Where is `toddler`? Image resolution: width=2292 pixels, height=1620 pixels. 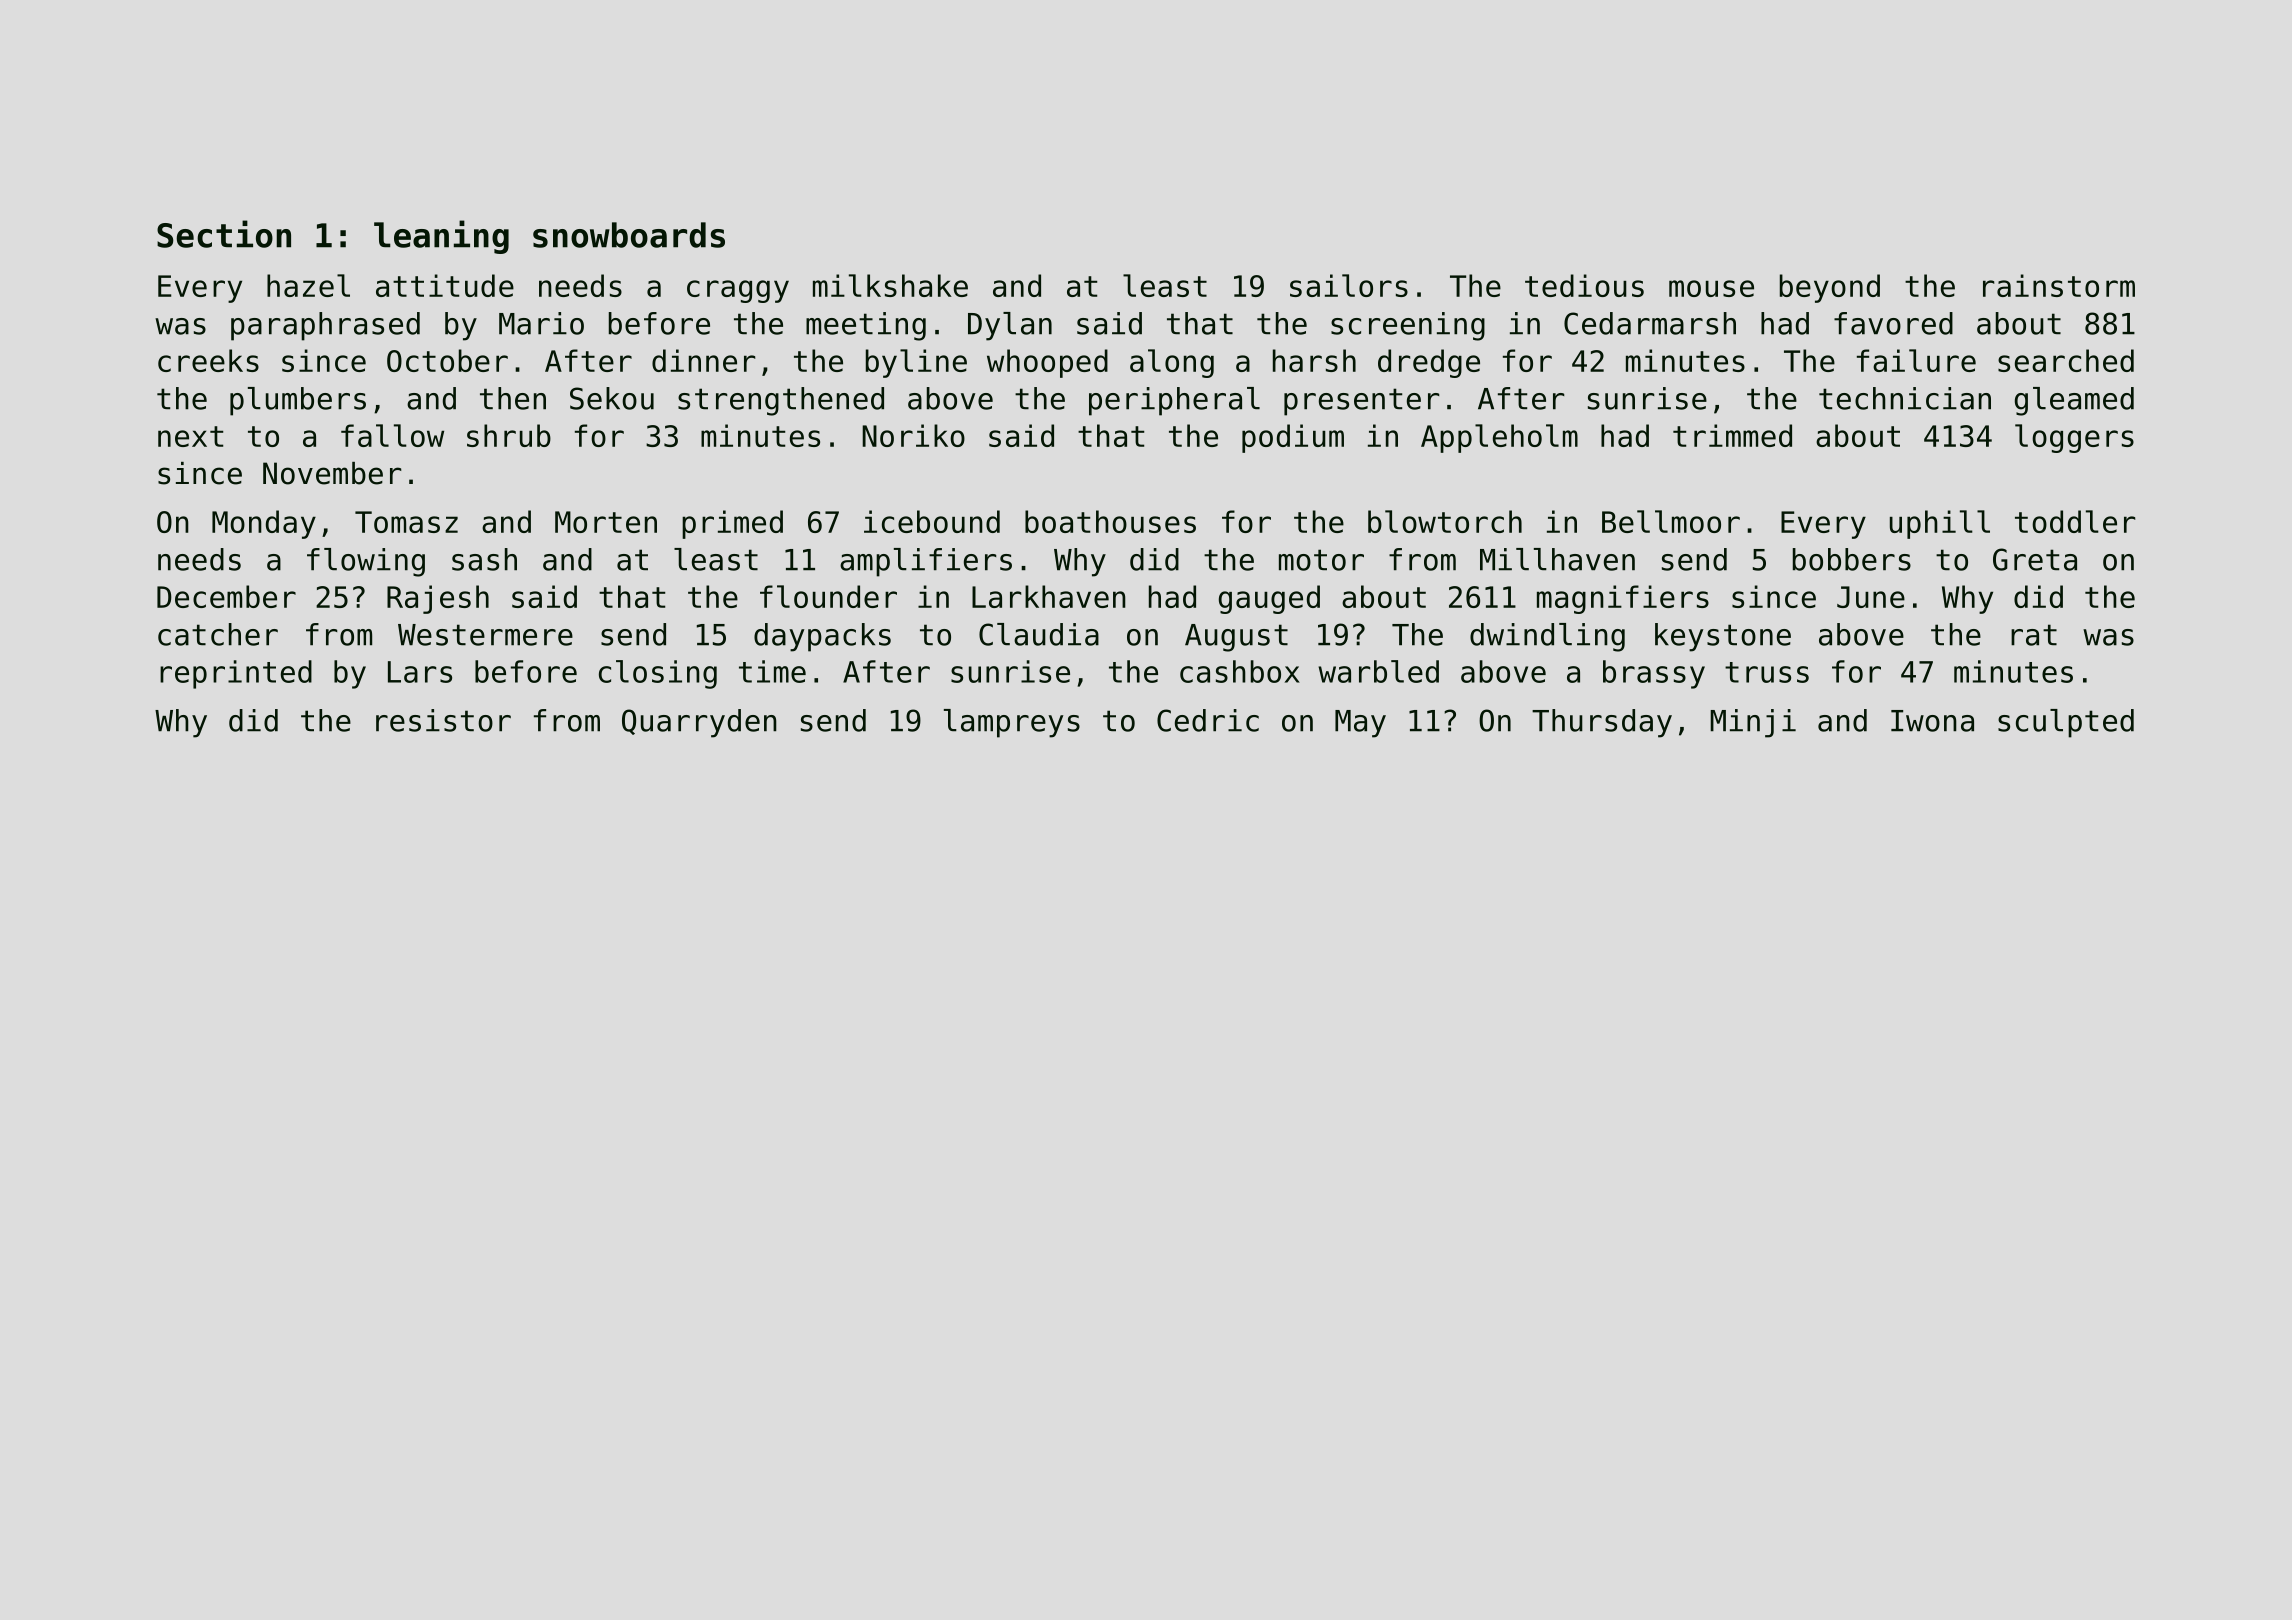 toddler is located at coordinates (2075, 521).
